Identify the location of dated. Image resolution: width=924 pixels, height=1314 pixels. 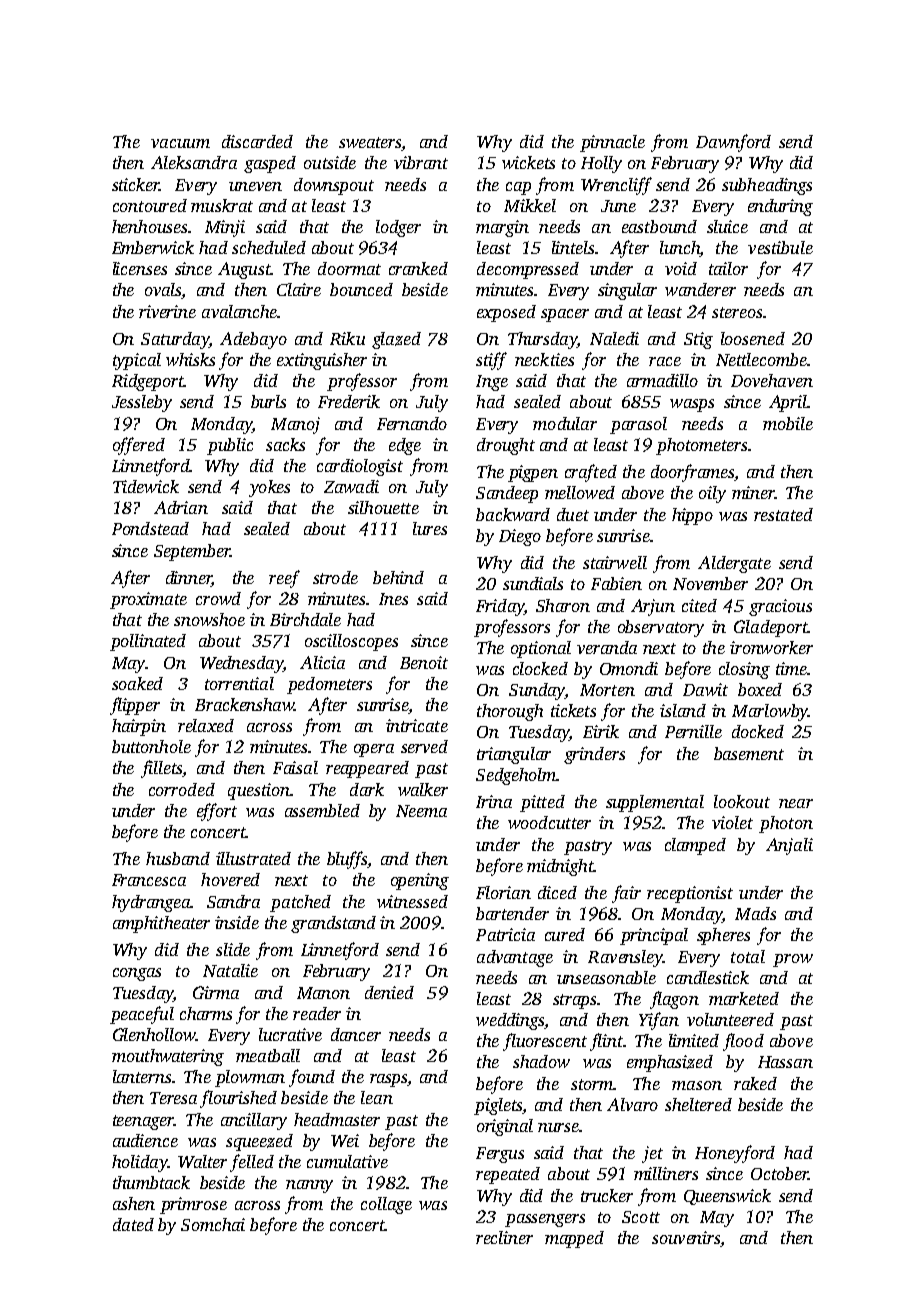
(133, 1224).
